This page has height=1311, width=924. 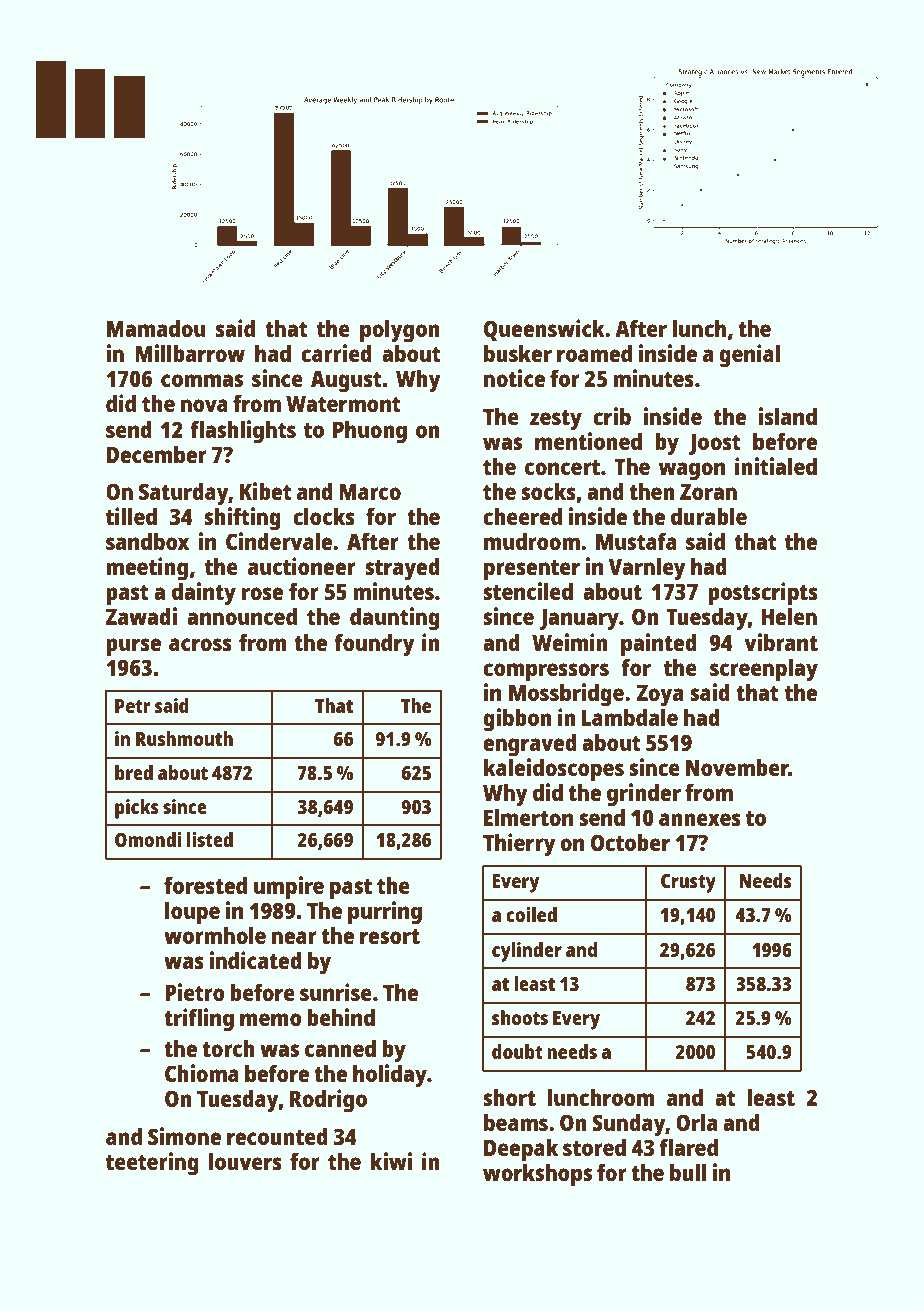 What do you see at coordinates (518, 353) in the page?
I see `busker` at bounding box center [518, 353].
